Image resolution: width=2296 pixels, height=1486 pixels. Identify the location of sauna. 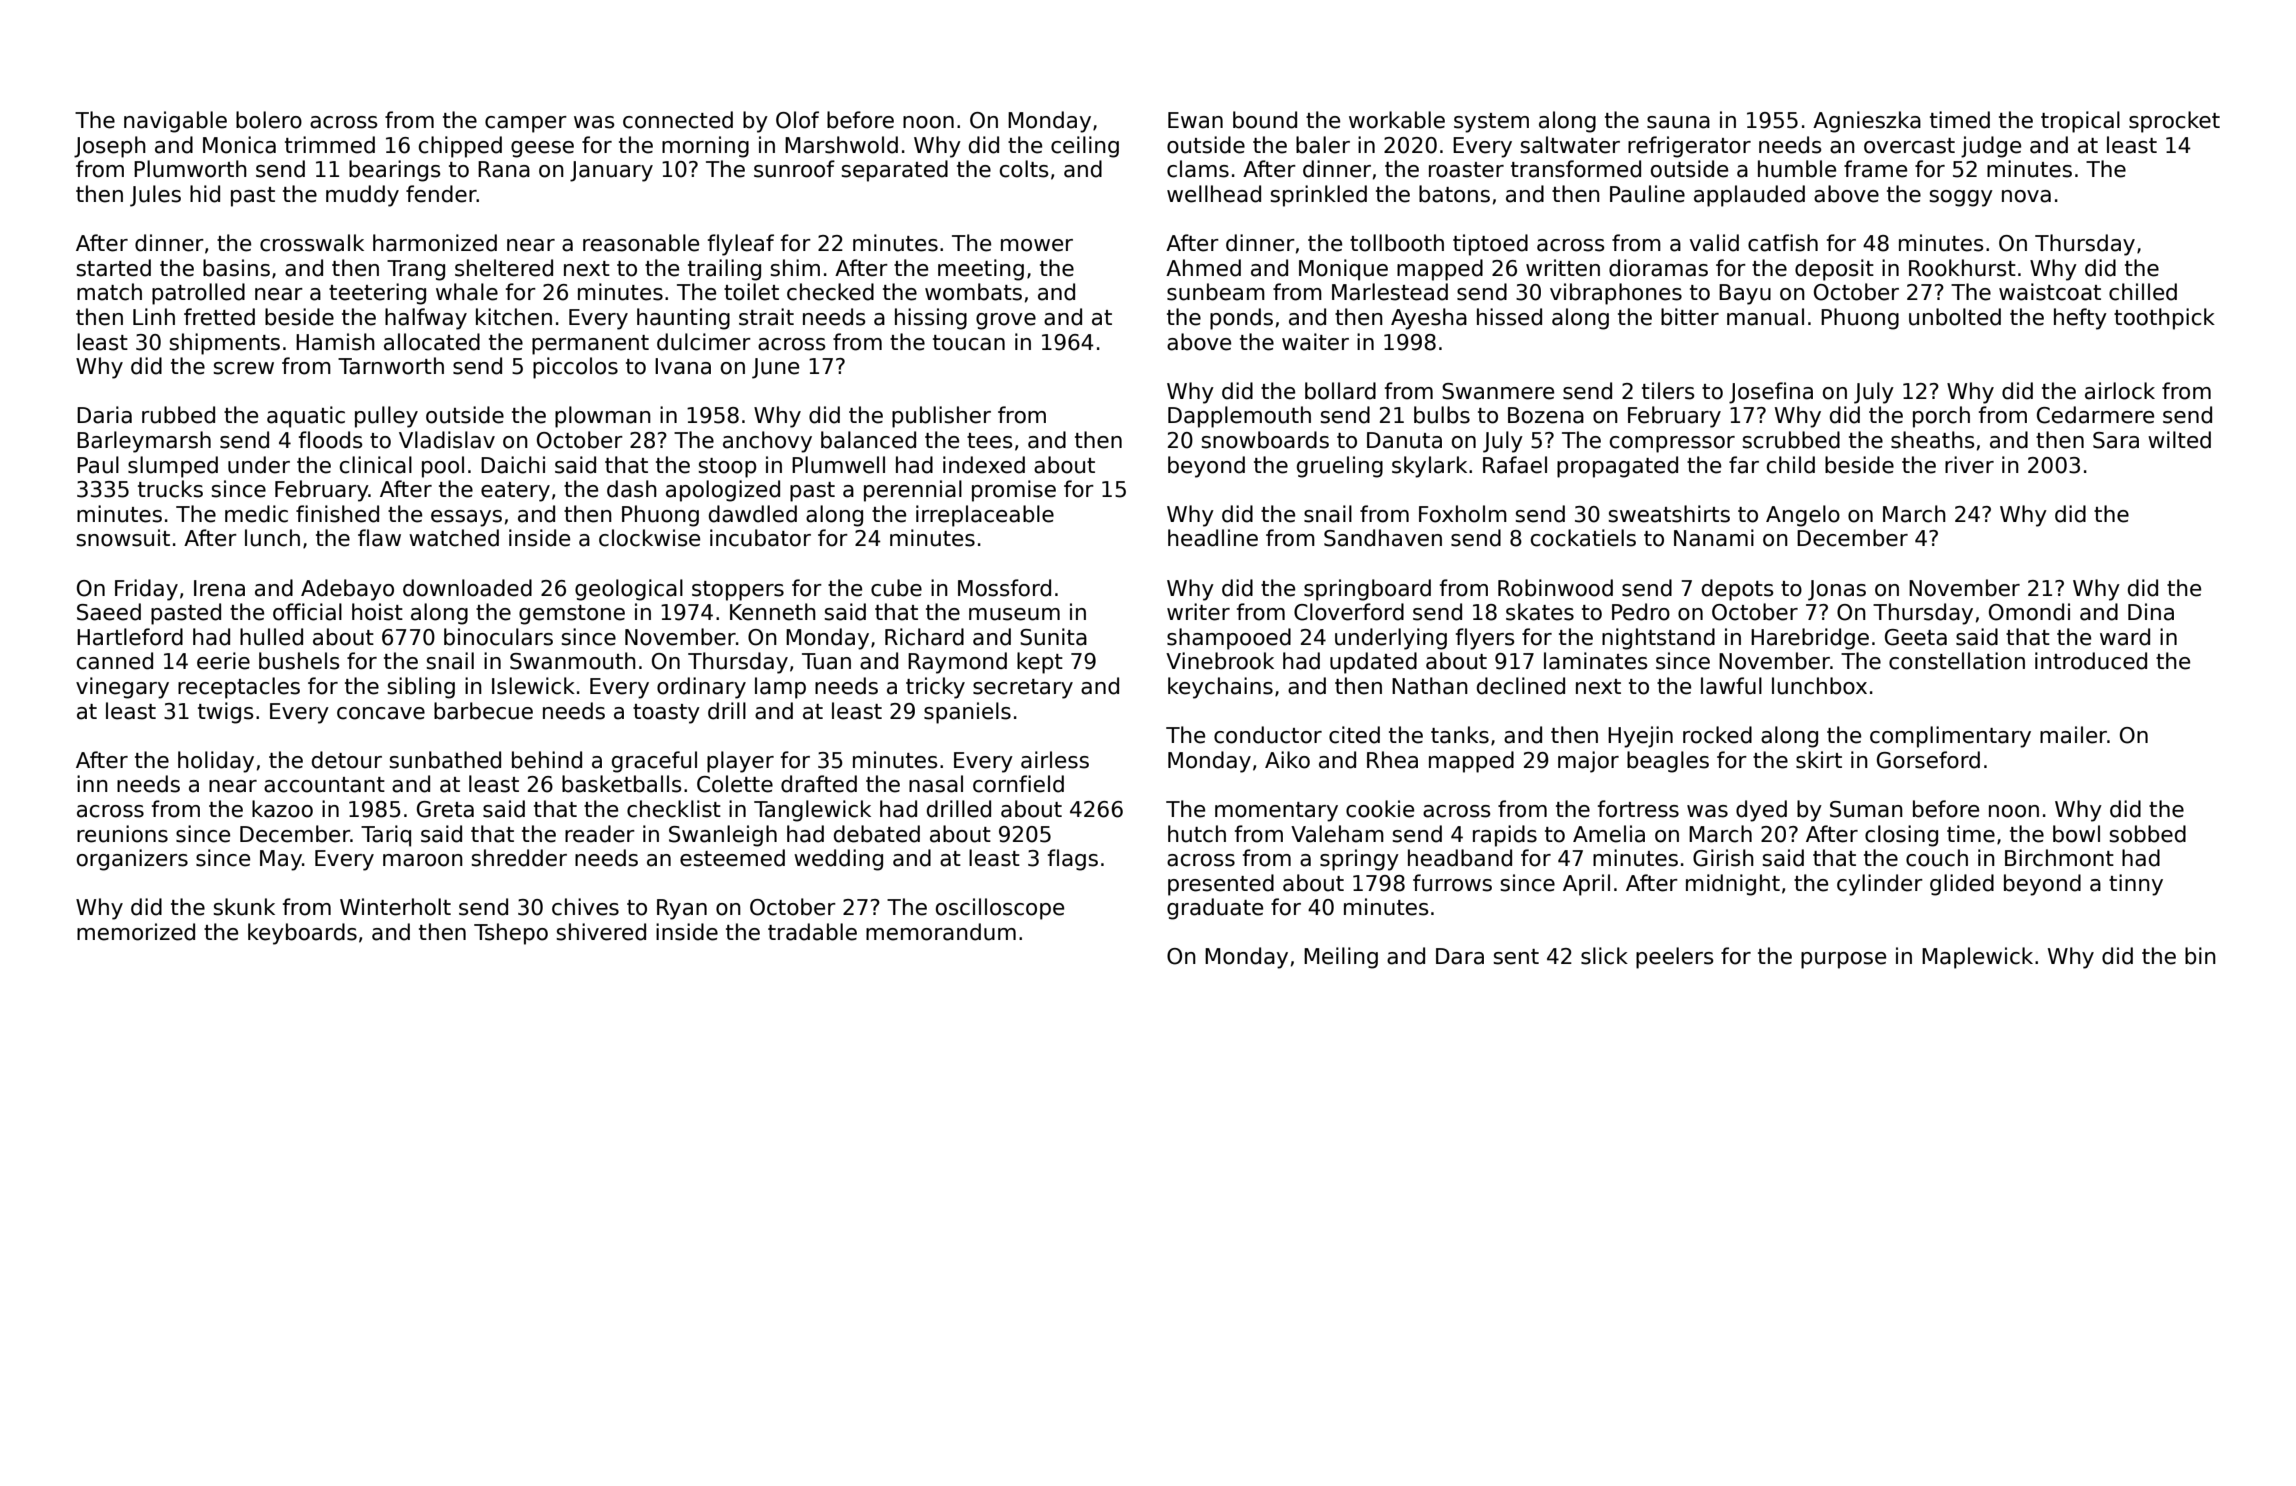
(1678, 122).
